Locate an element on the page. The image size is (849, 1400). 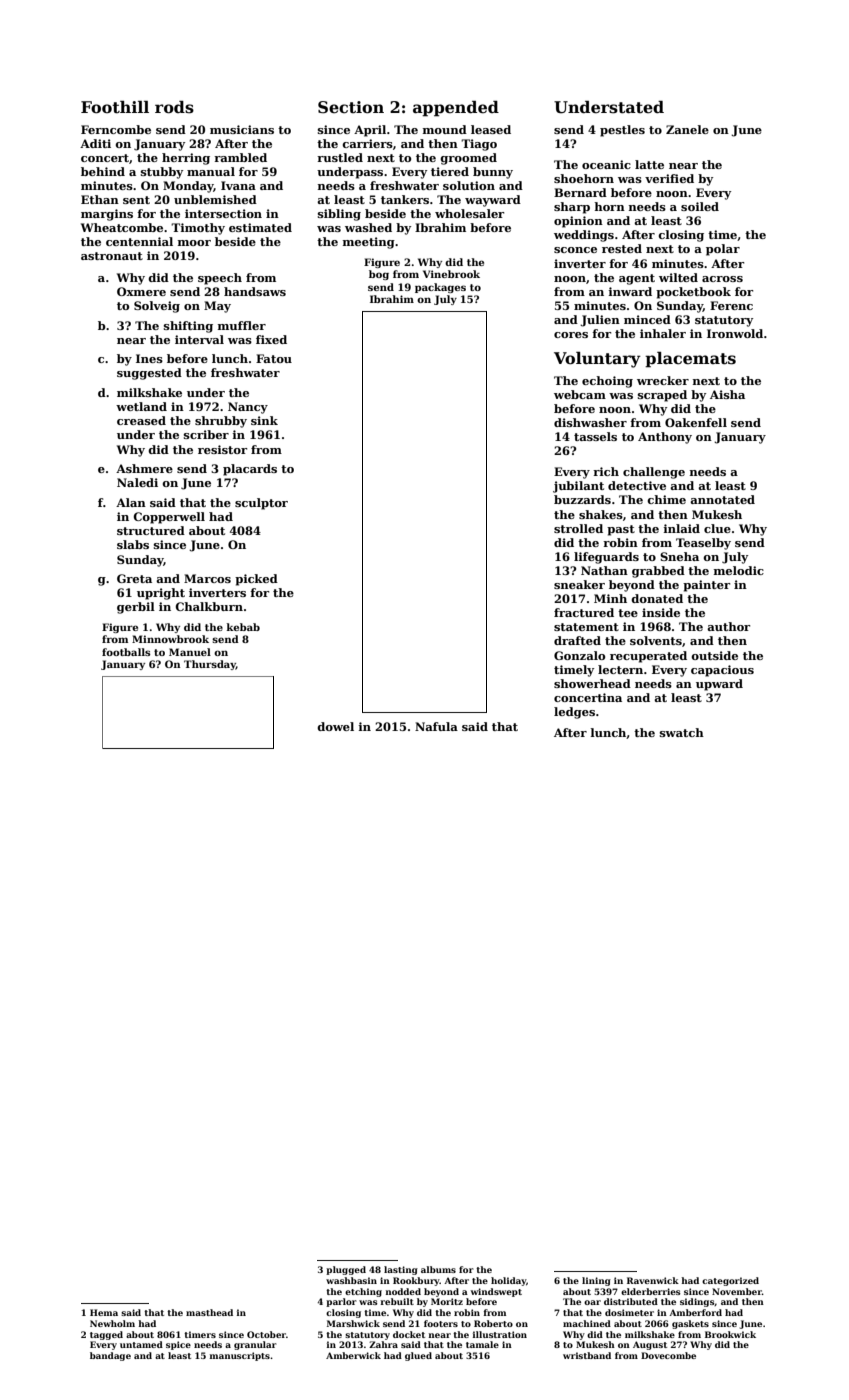
astronaut is located at coordinates (112, 256).
